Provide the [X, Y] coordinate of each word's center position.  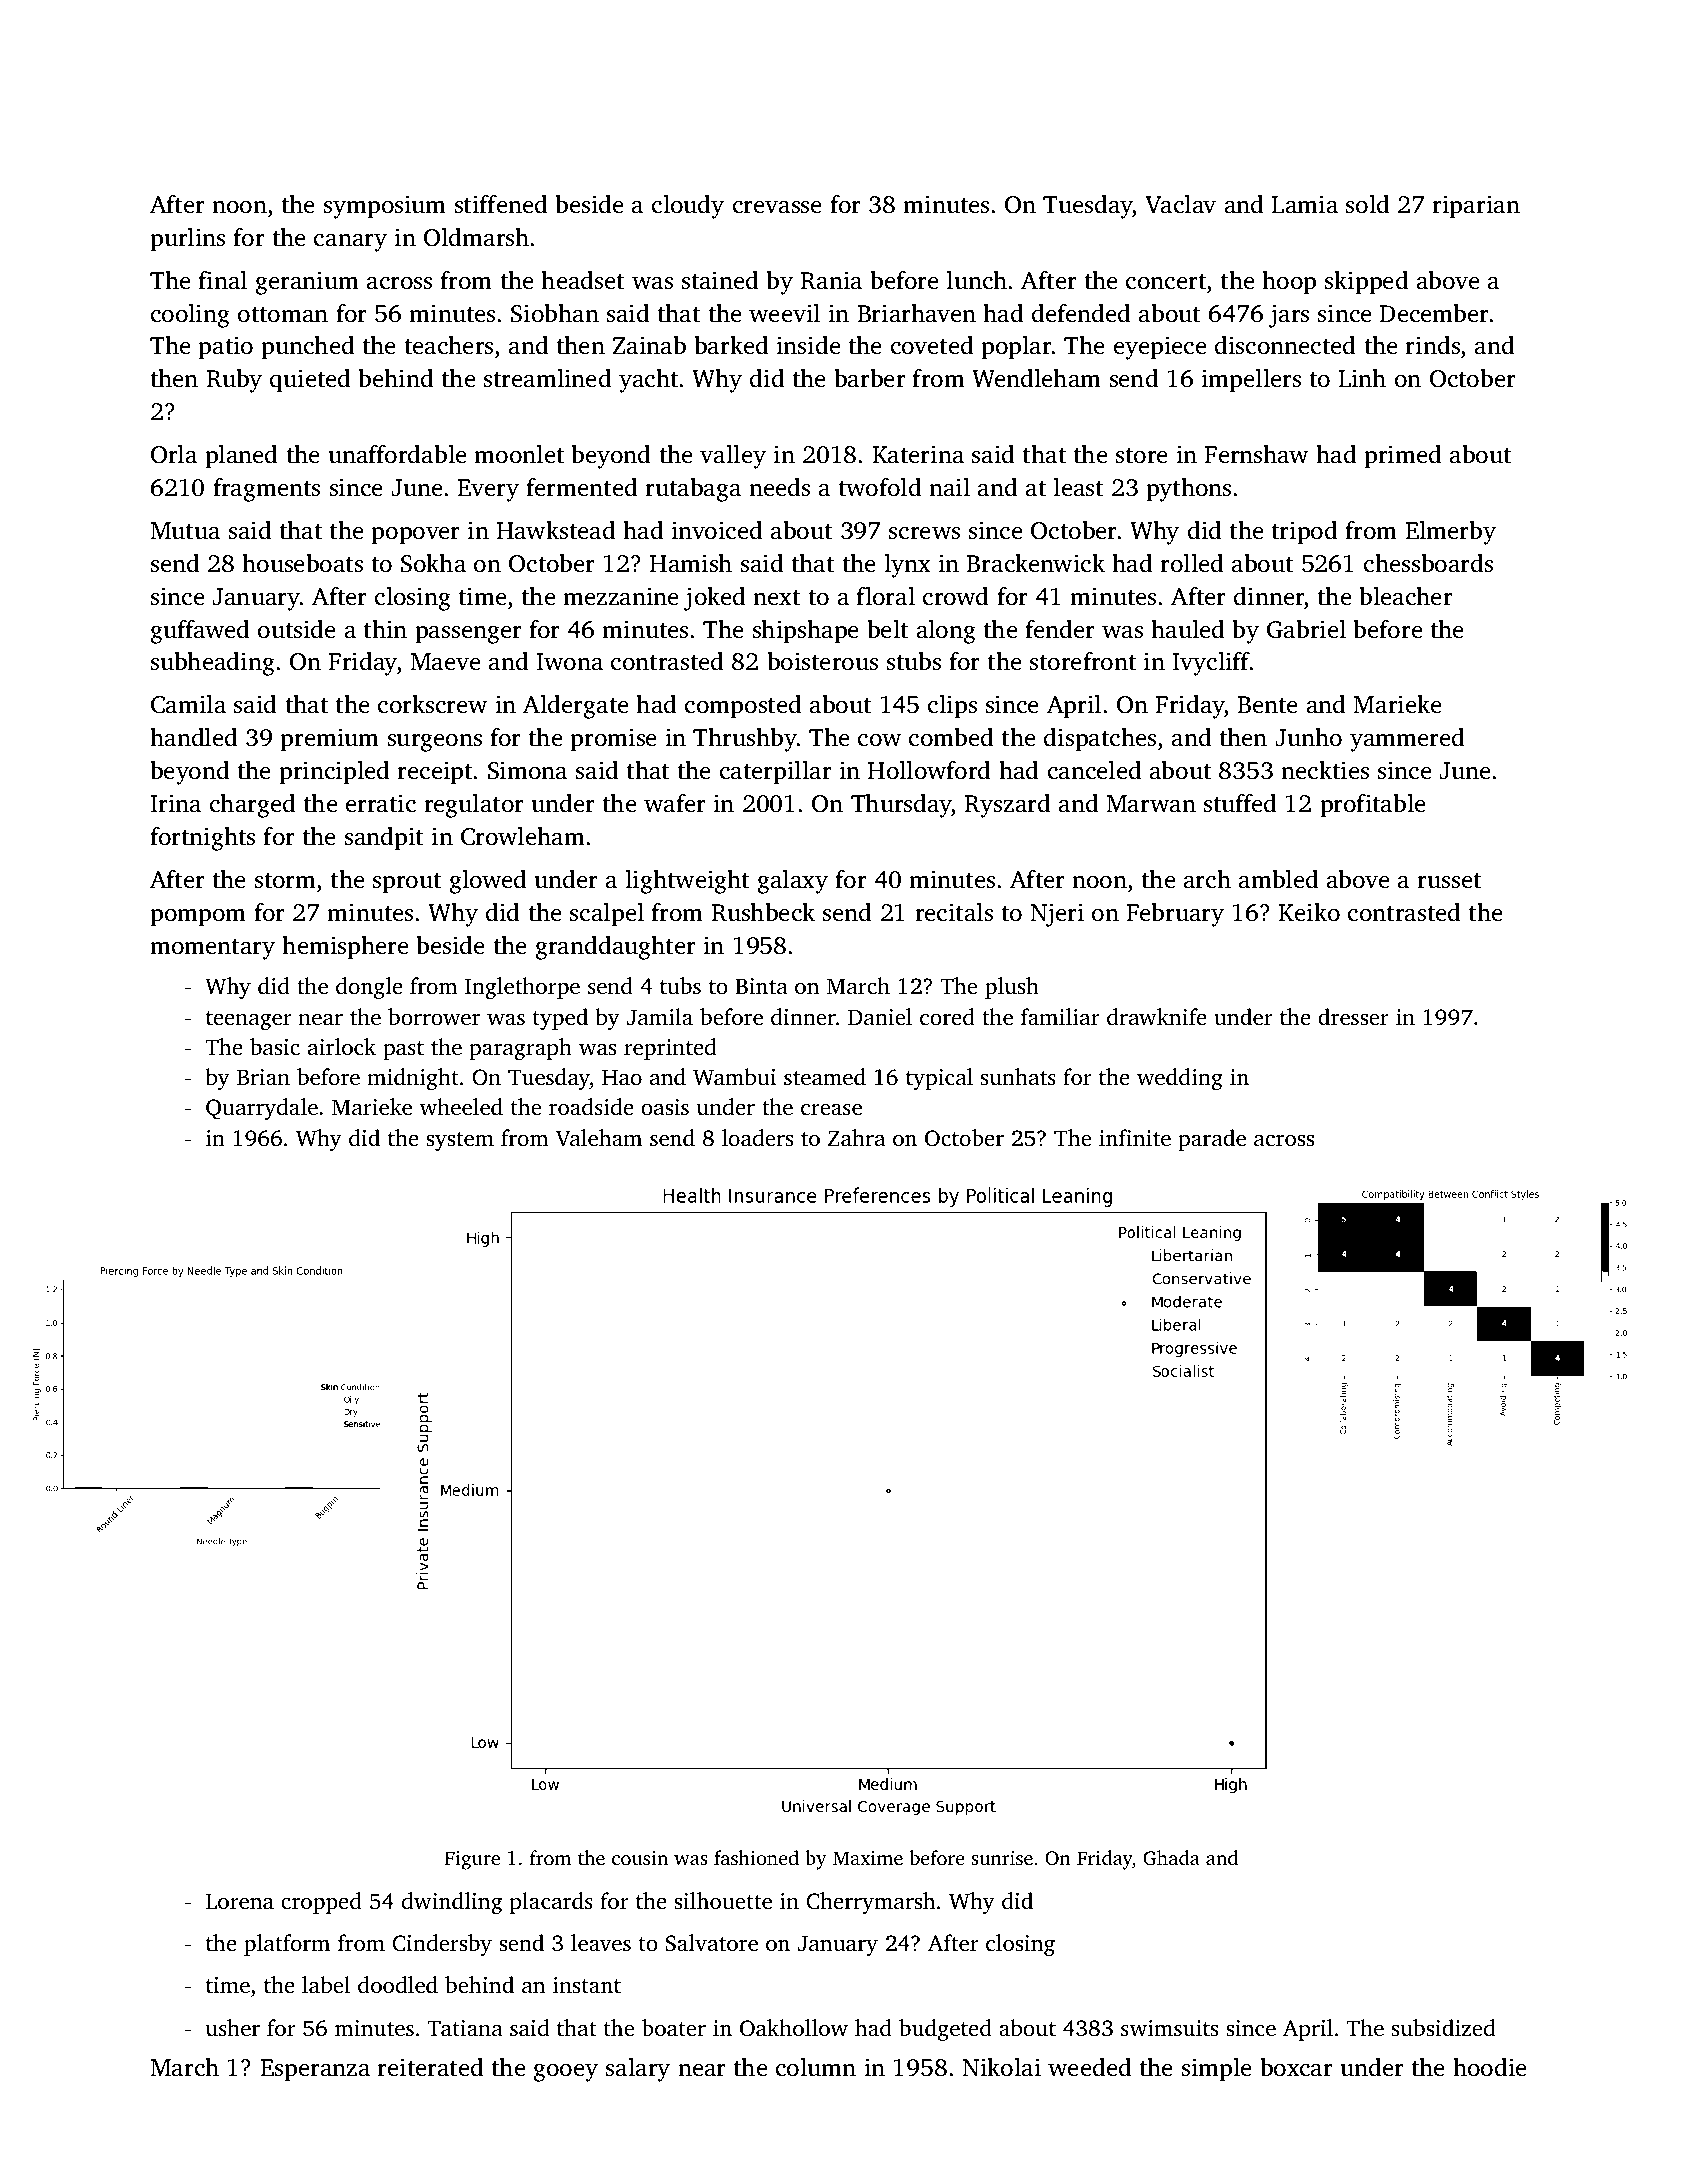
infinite [1135, 1138]
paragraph [520, 1049]
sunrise [1002, 1858]
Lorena [240, 1901]
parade [1212, 1140]
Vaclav [1180, 204]
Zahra [856, 1137]
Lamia [1304, 204]
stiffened [501, 204]
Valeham [599, 1138]
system [460, 1141]
